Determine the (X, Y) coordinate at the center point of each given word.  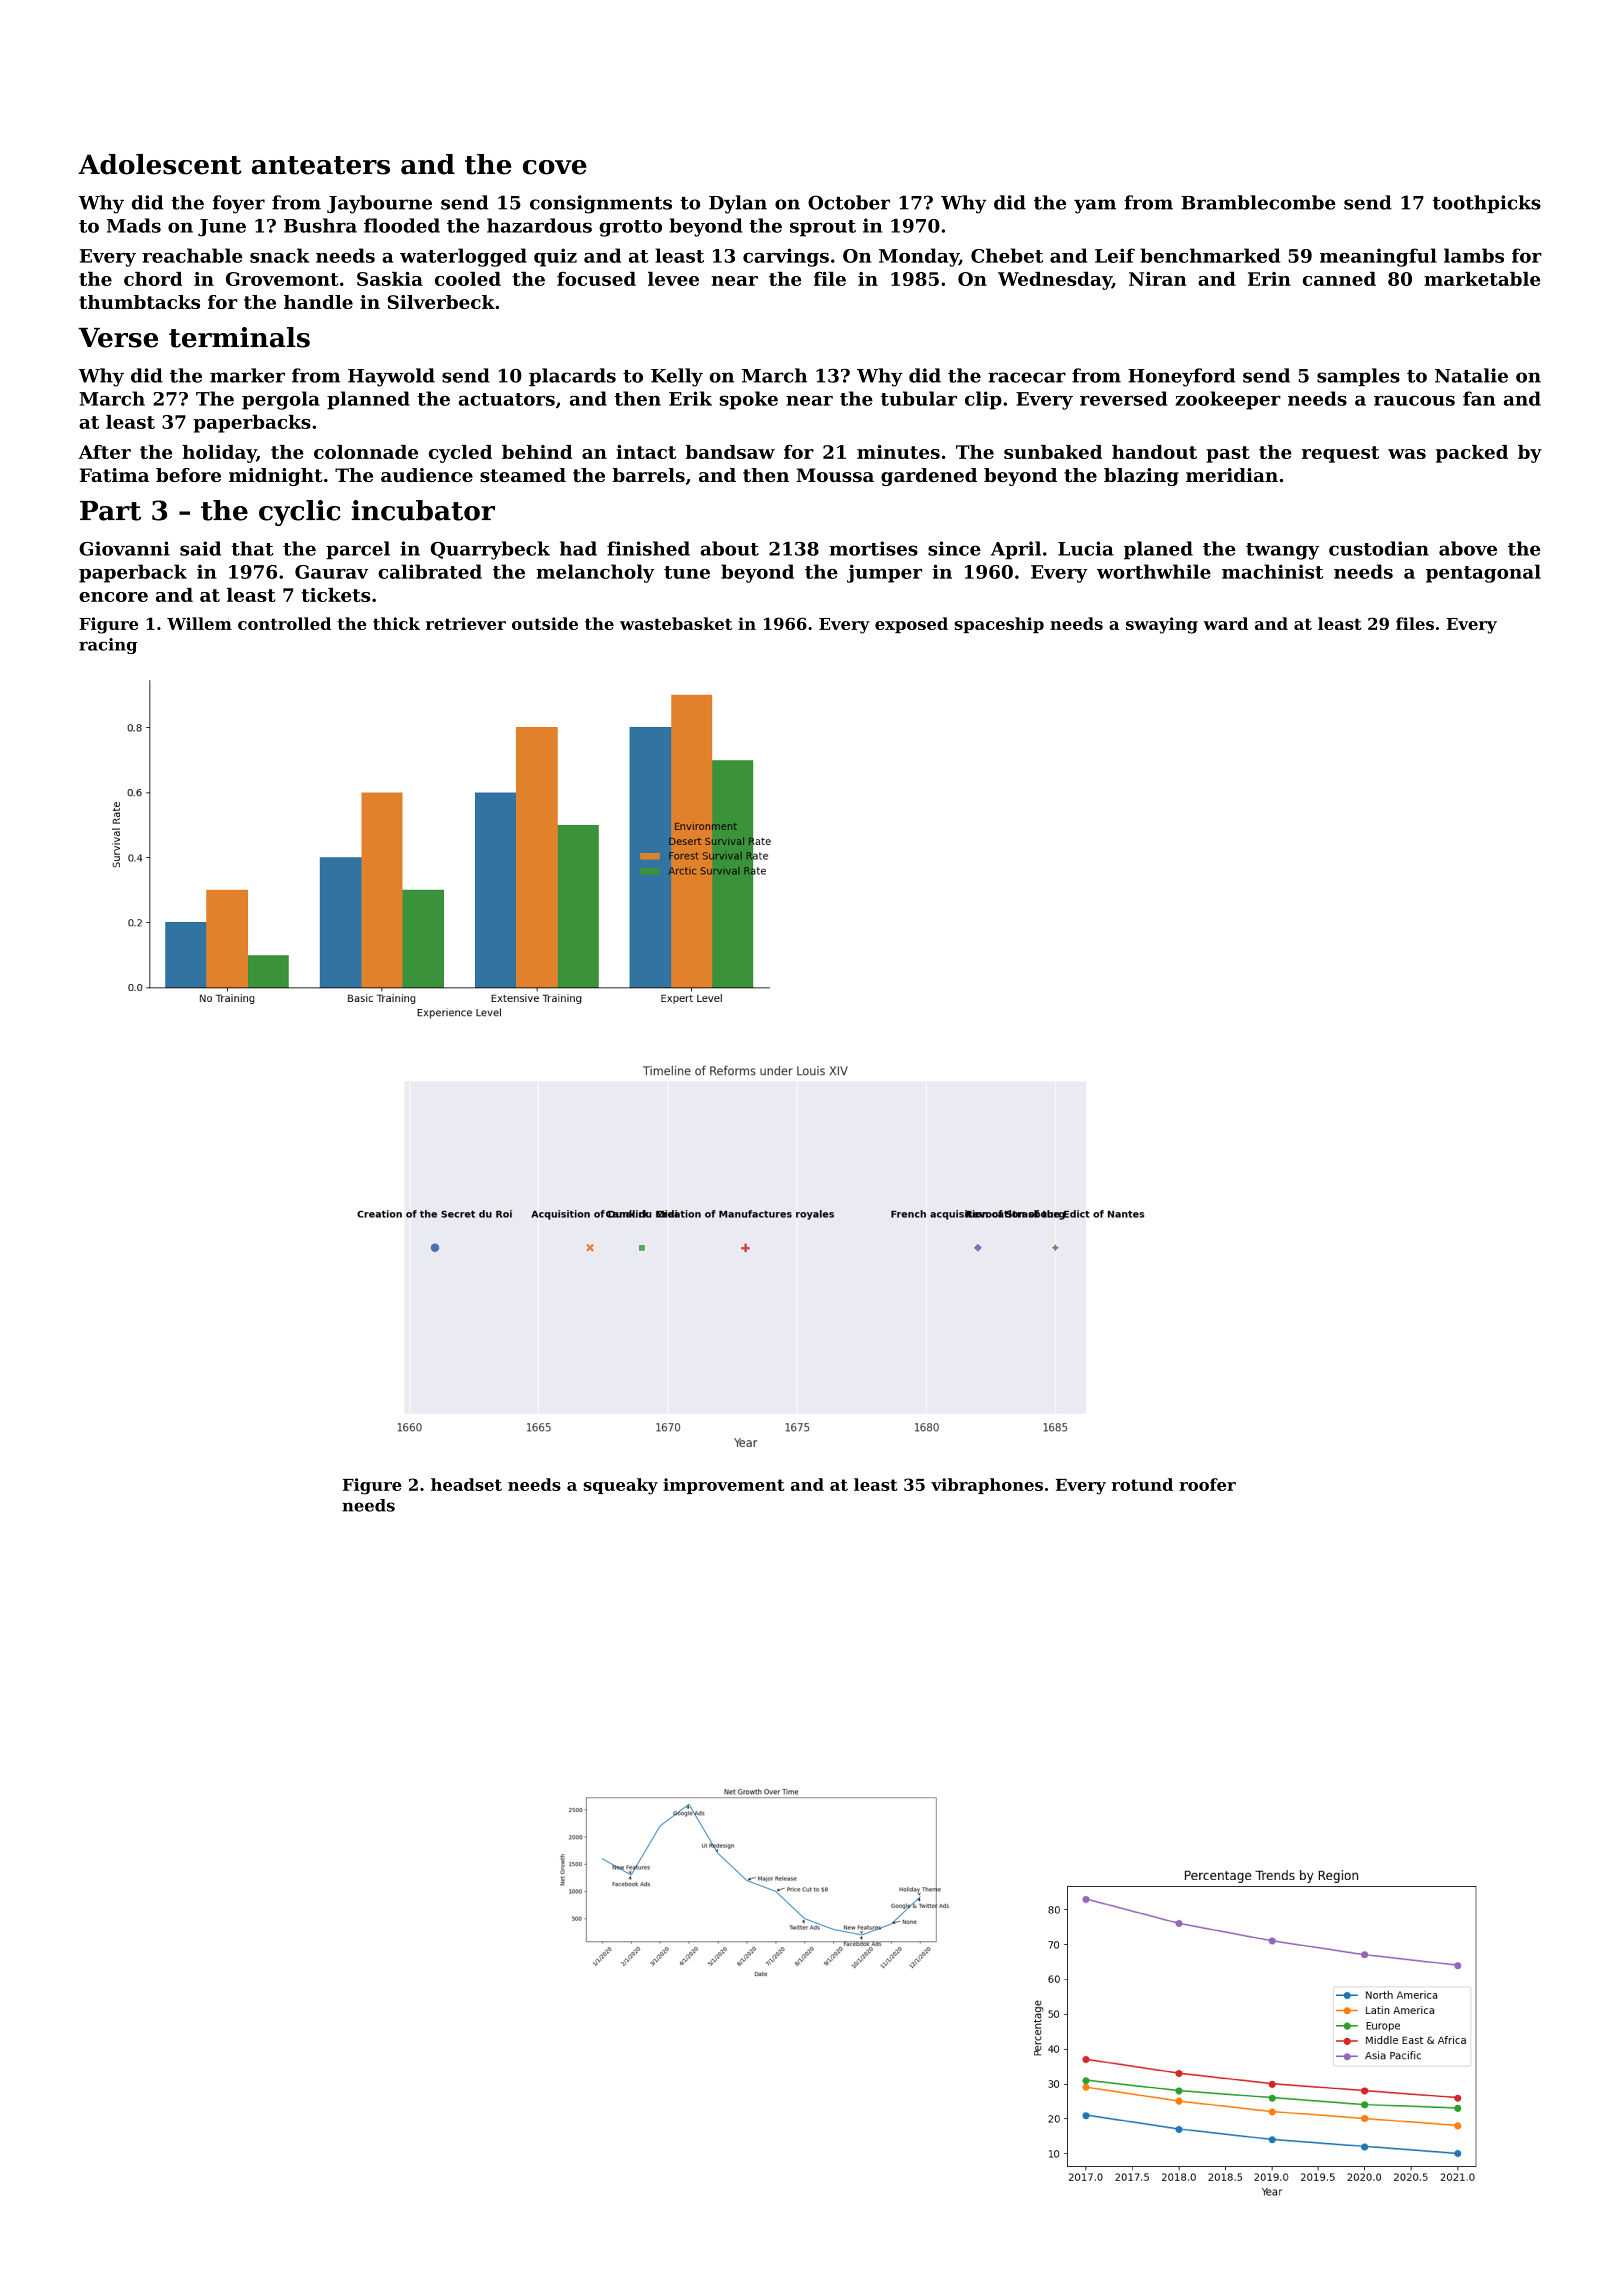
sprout (823, 228)
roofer (1207, 1484)
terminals (239, 337)
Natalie (1471, 375)
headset (466, 1484)
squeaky (620, 1486)
